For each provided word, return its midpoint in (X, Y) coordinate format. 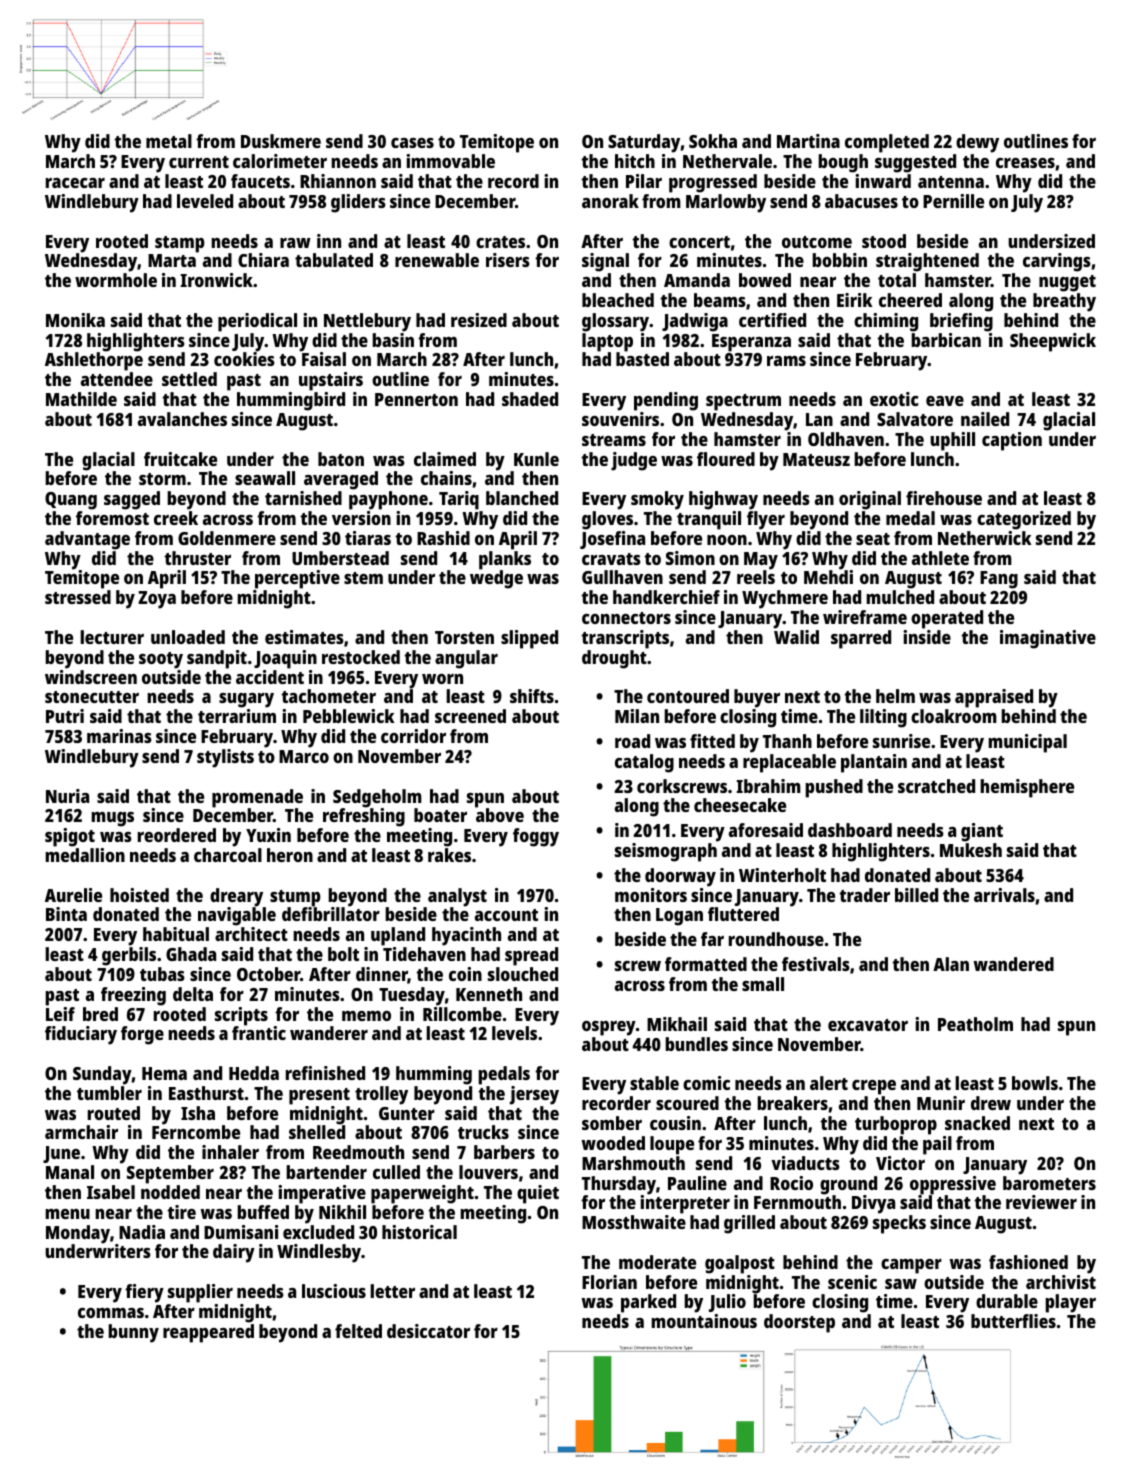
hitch (635, 161)
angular (466, 659)
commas (111, 1313)
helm (895, 696)
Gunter (407, 1113)
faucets (260, 181)
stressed (78, 597)
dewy (977, 143)
